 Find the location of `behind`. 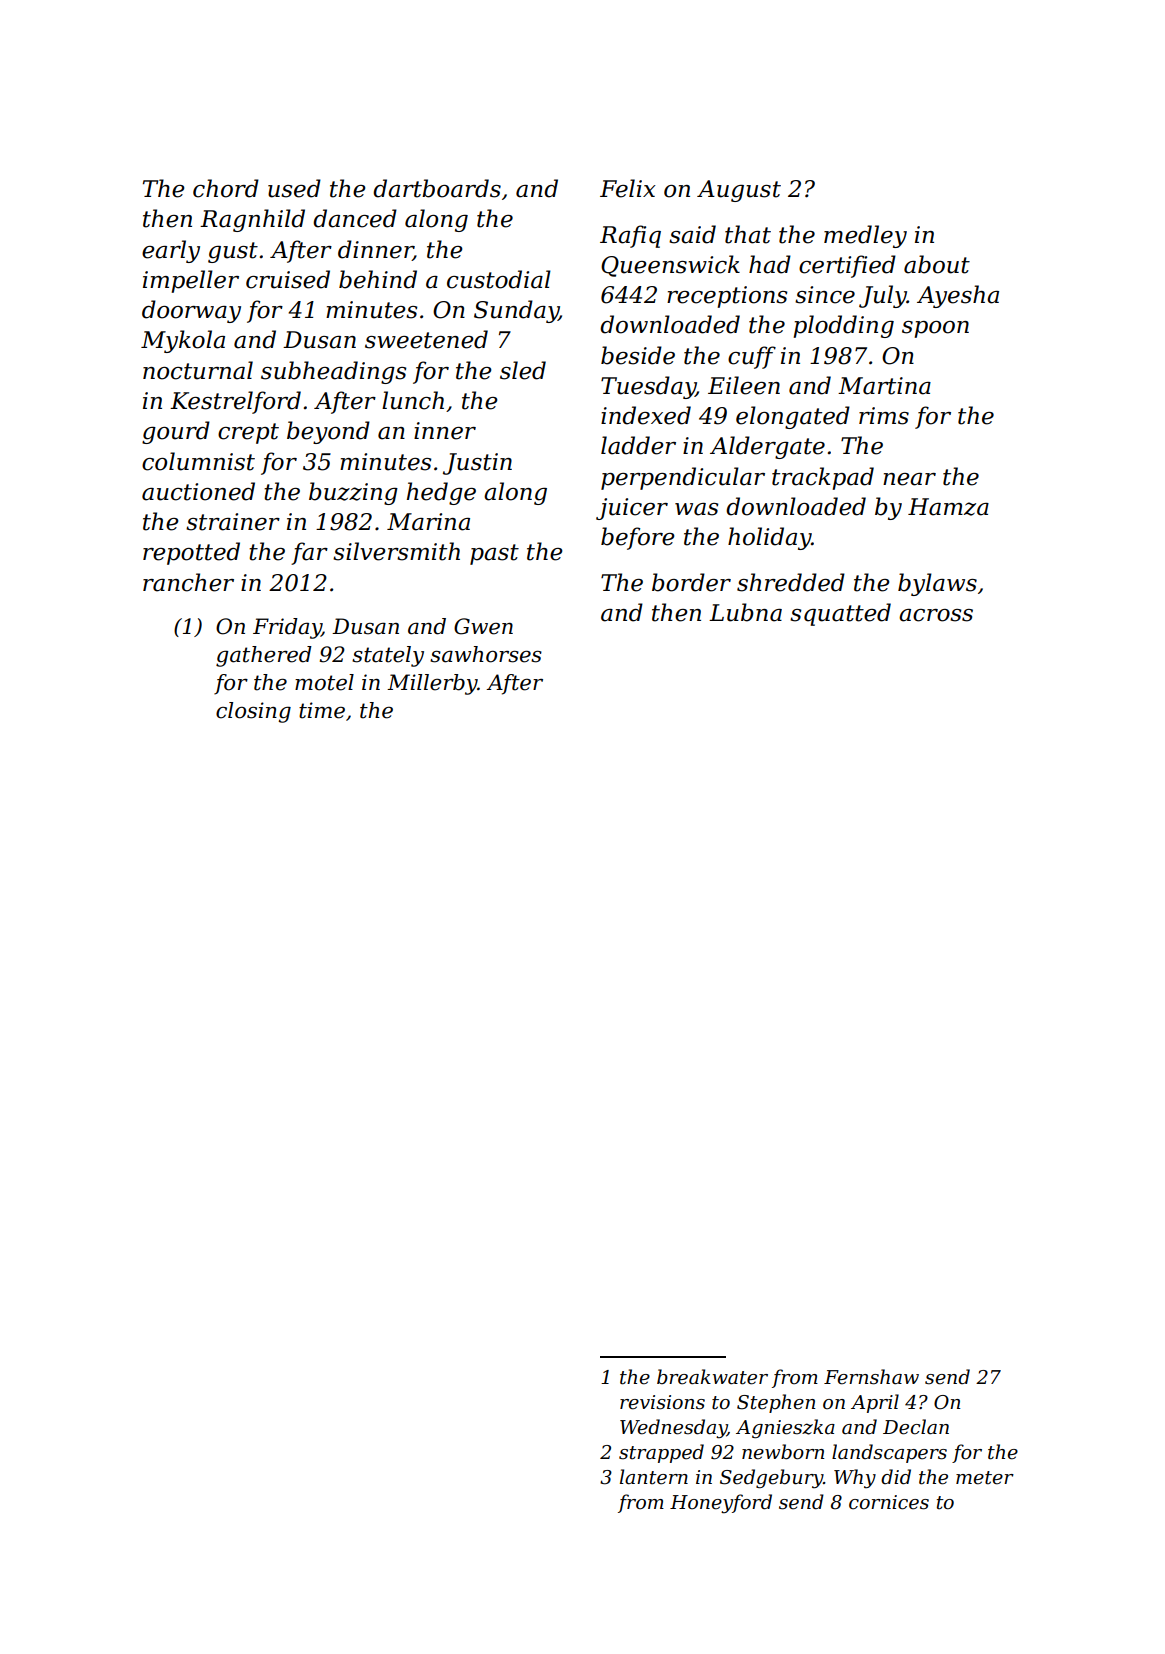

behind is located at coordinates (378, 279).
